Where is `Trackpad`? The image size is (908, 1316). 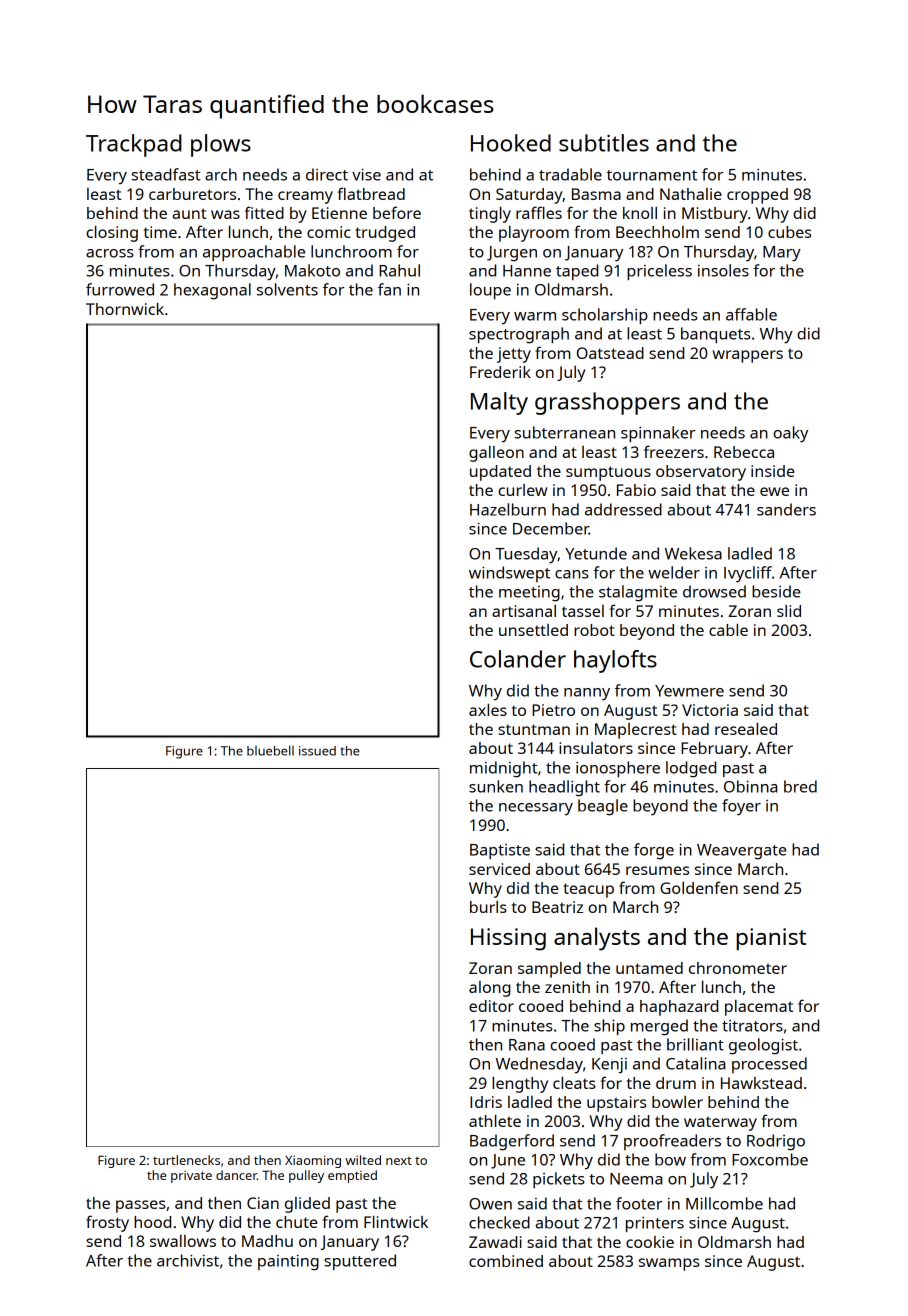
Trackpad is located at coordinates (134, 145).
